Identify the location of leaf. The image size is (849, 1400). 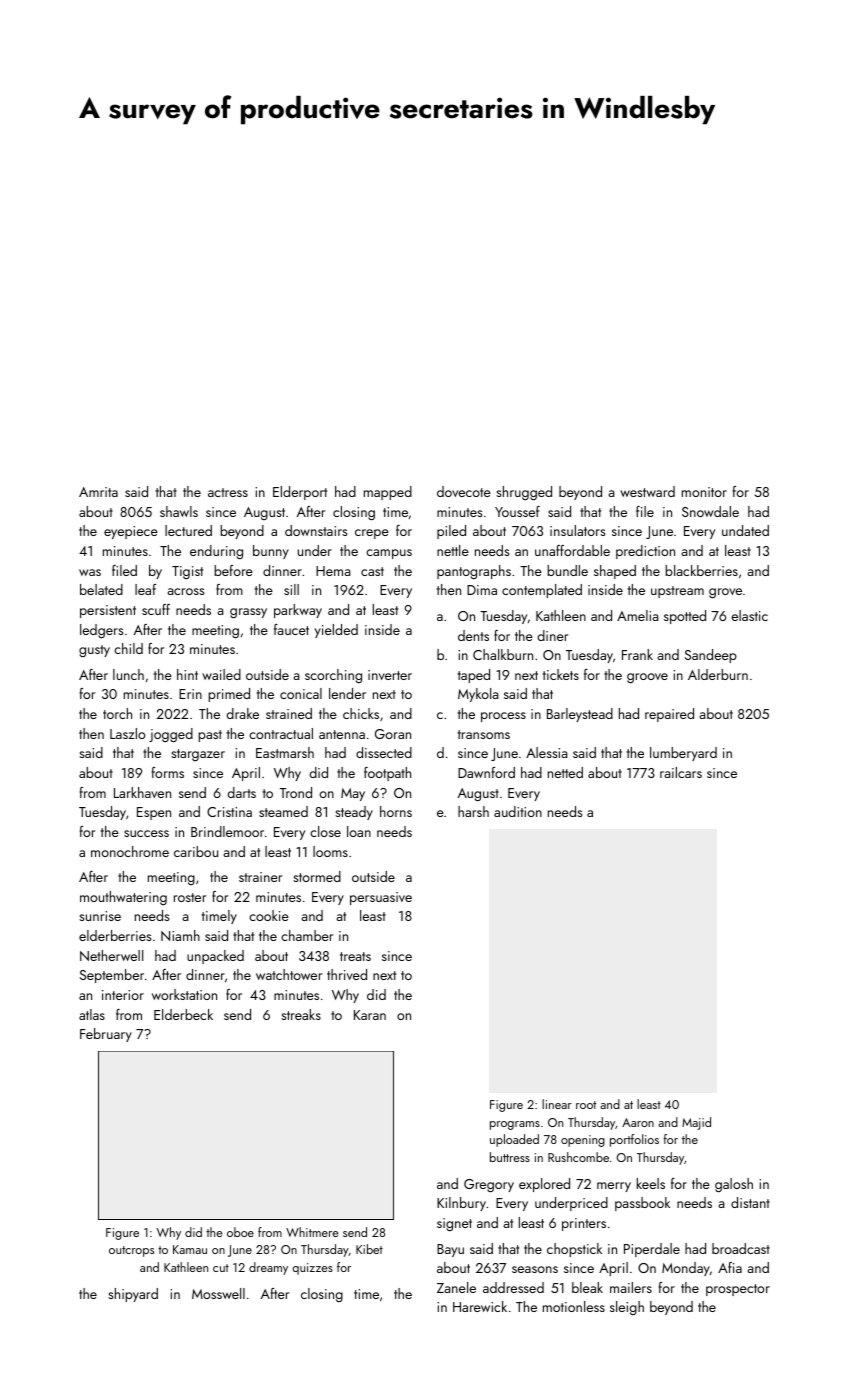
(145, 589).
